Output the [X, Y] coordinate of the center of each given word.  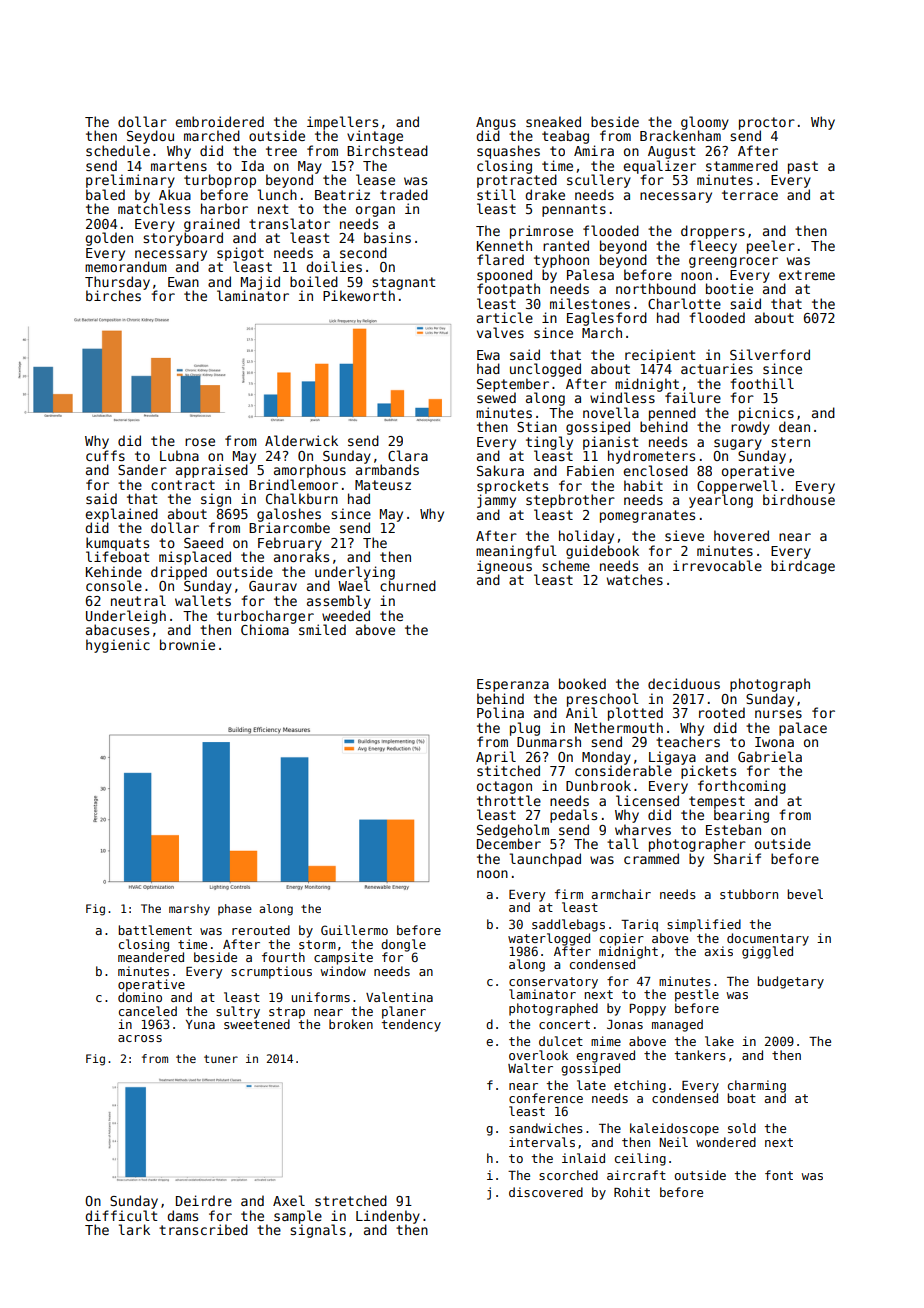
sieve [684, 535]
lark [134, 1229]
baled [105, 194]
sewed [496, 397]
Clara [408, 455]
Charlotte [684, 303]
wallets [203, 600]
